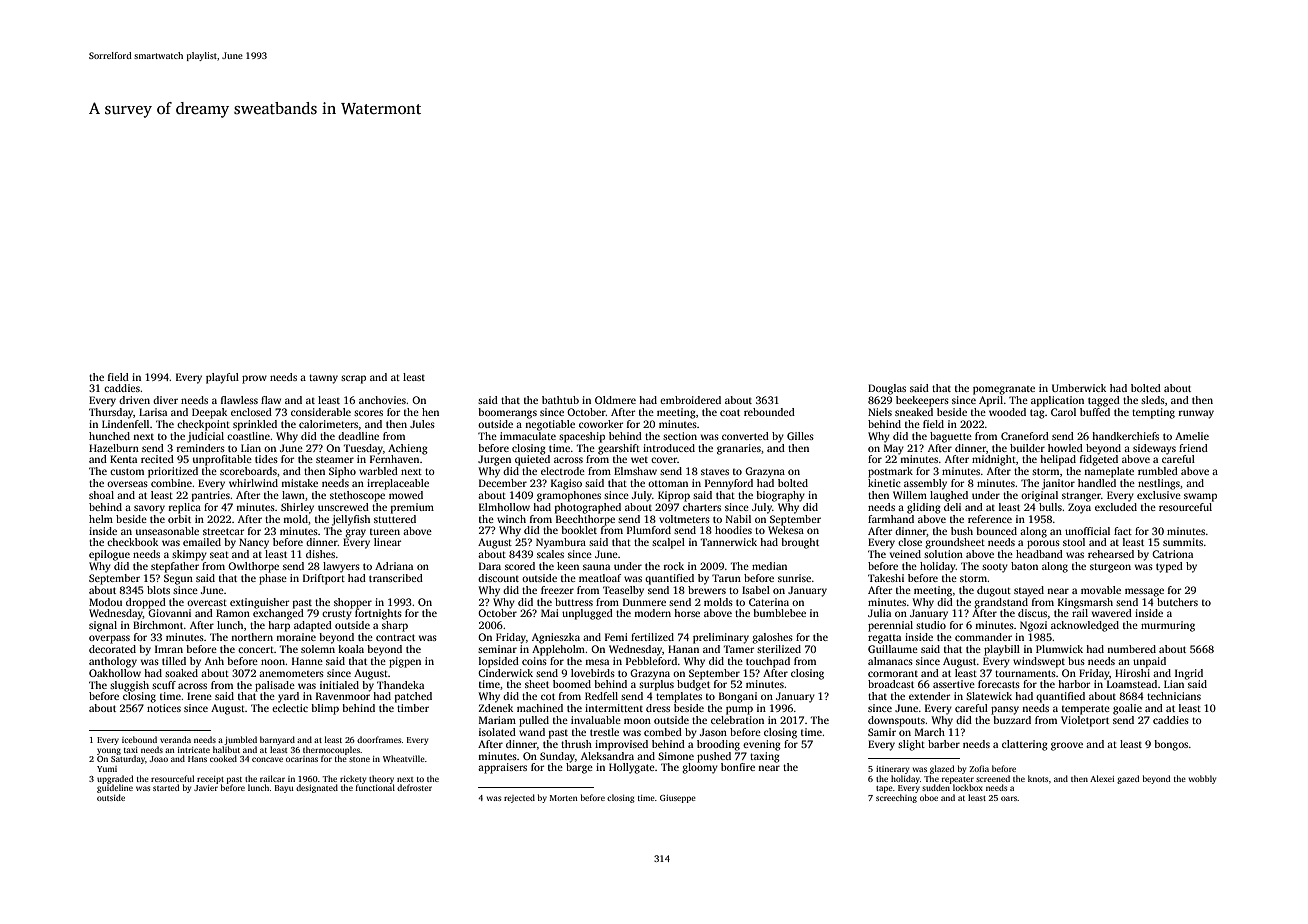  I want to click on streetcar, so click(223, 531).
